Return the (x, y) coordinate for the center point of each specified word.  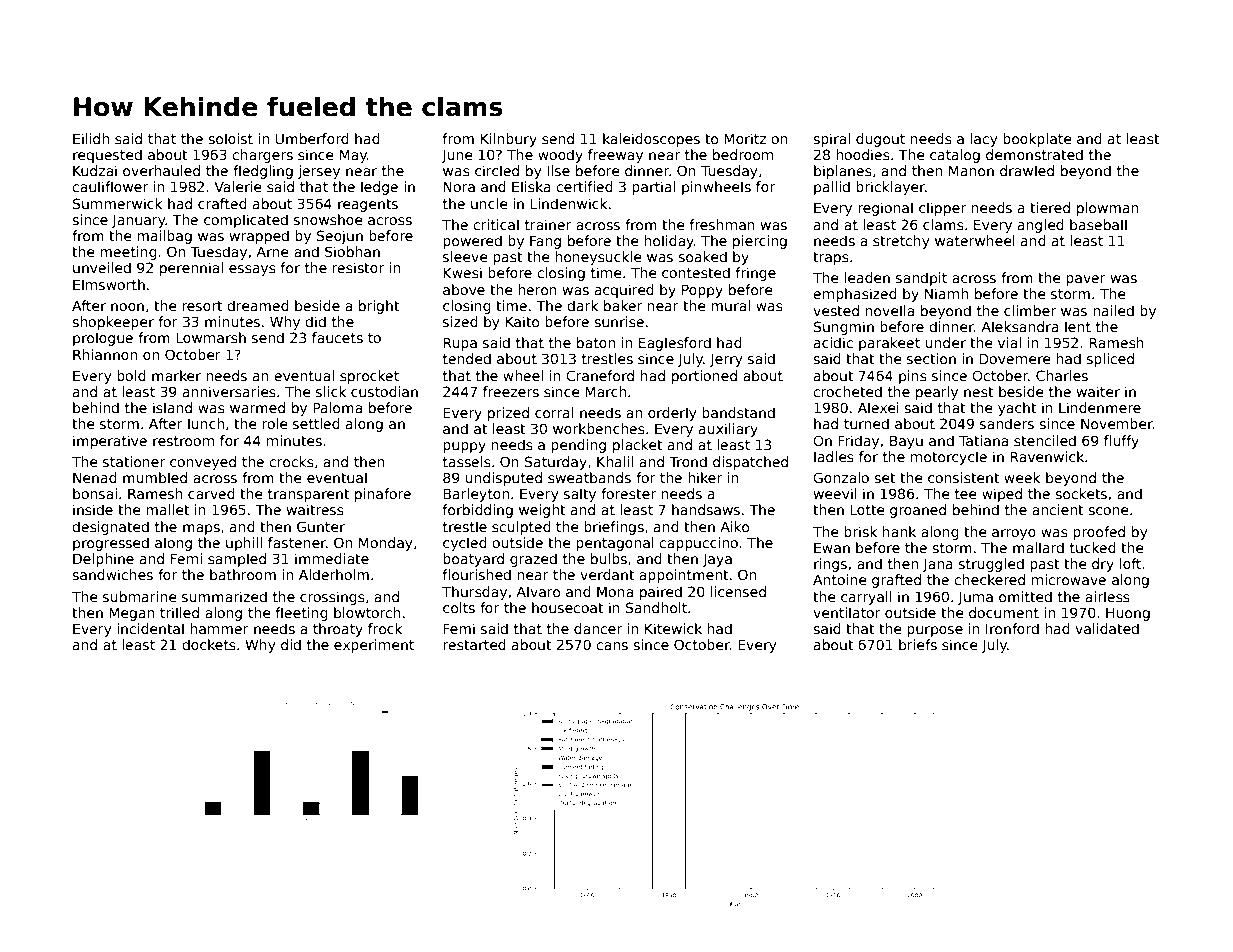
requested (107, 156)
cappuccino (698, 544)
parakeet (889, 344)
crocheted (847, 391)
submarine (140, 596)
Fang (545, 242)
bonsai (95, 493)
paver (1086, 280)
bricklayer (890, 188)
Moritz (745, 138)
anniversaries (229, 391)
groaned (918, 511)
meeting (128, 253)
